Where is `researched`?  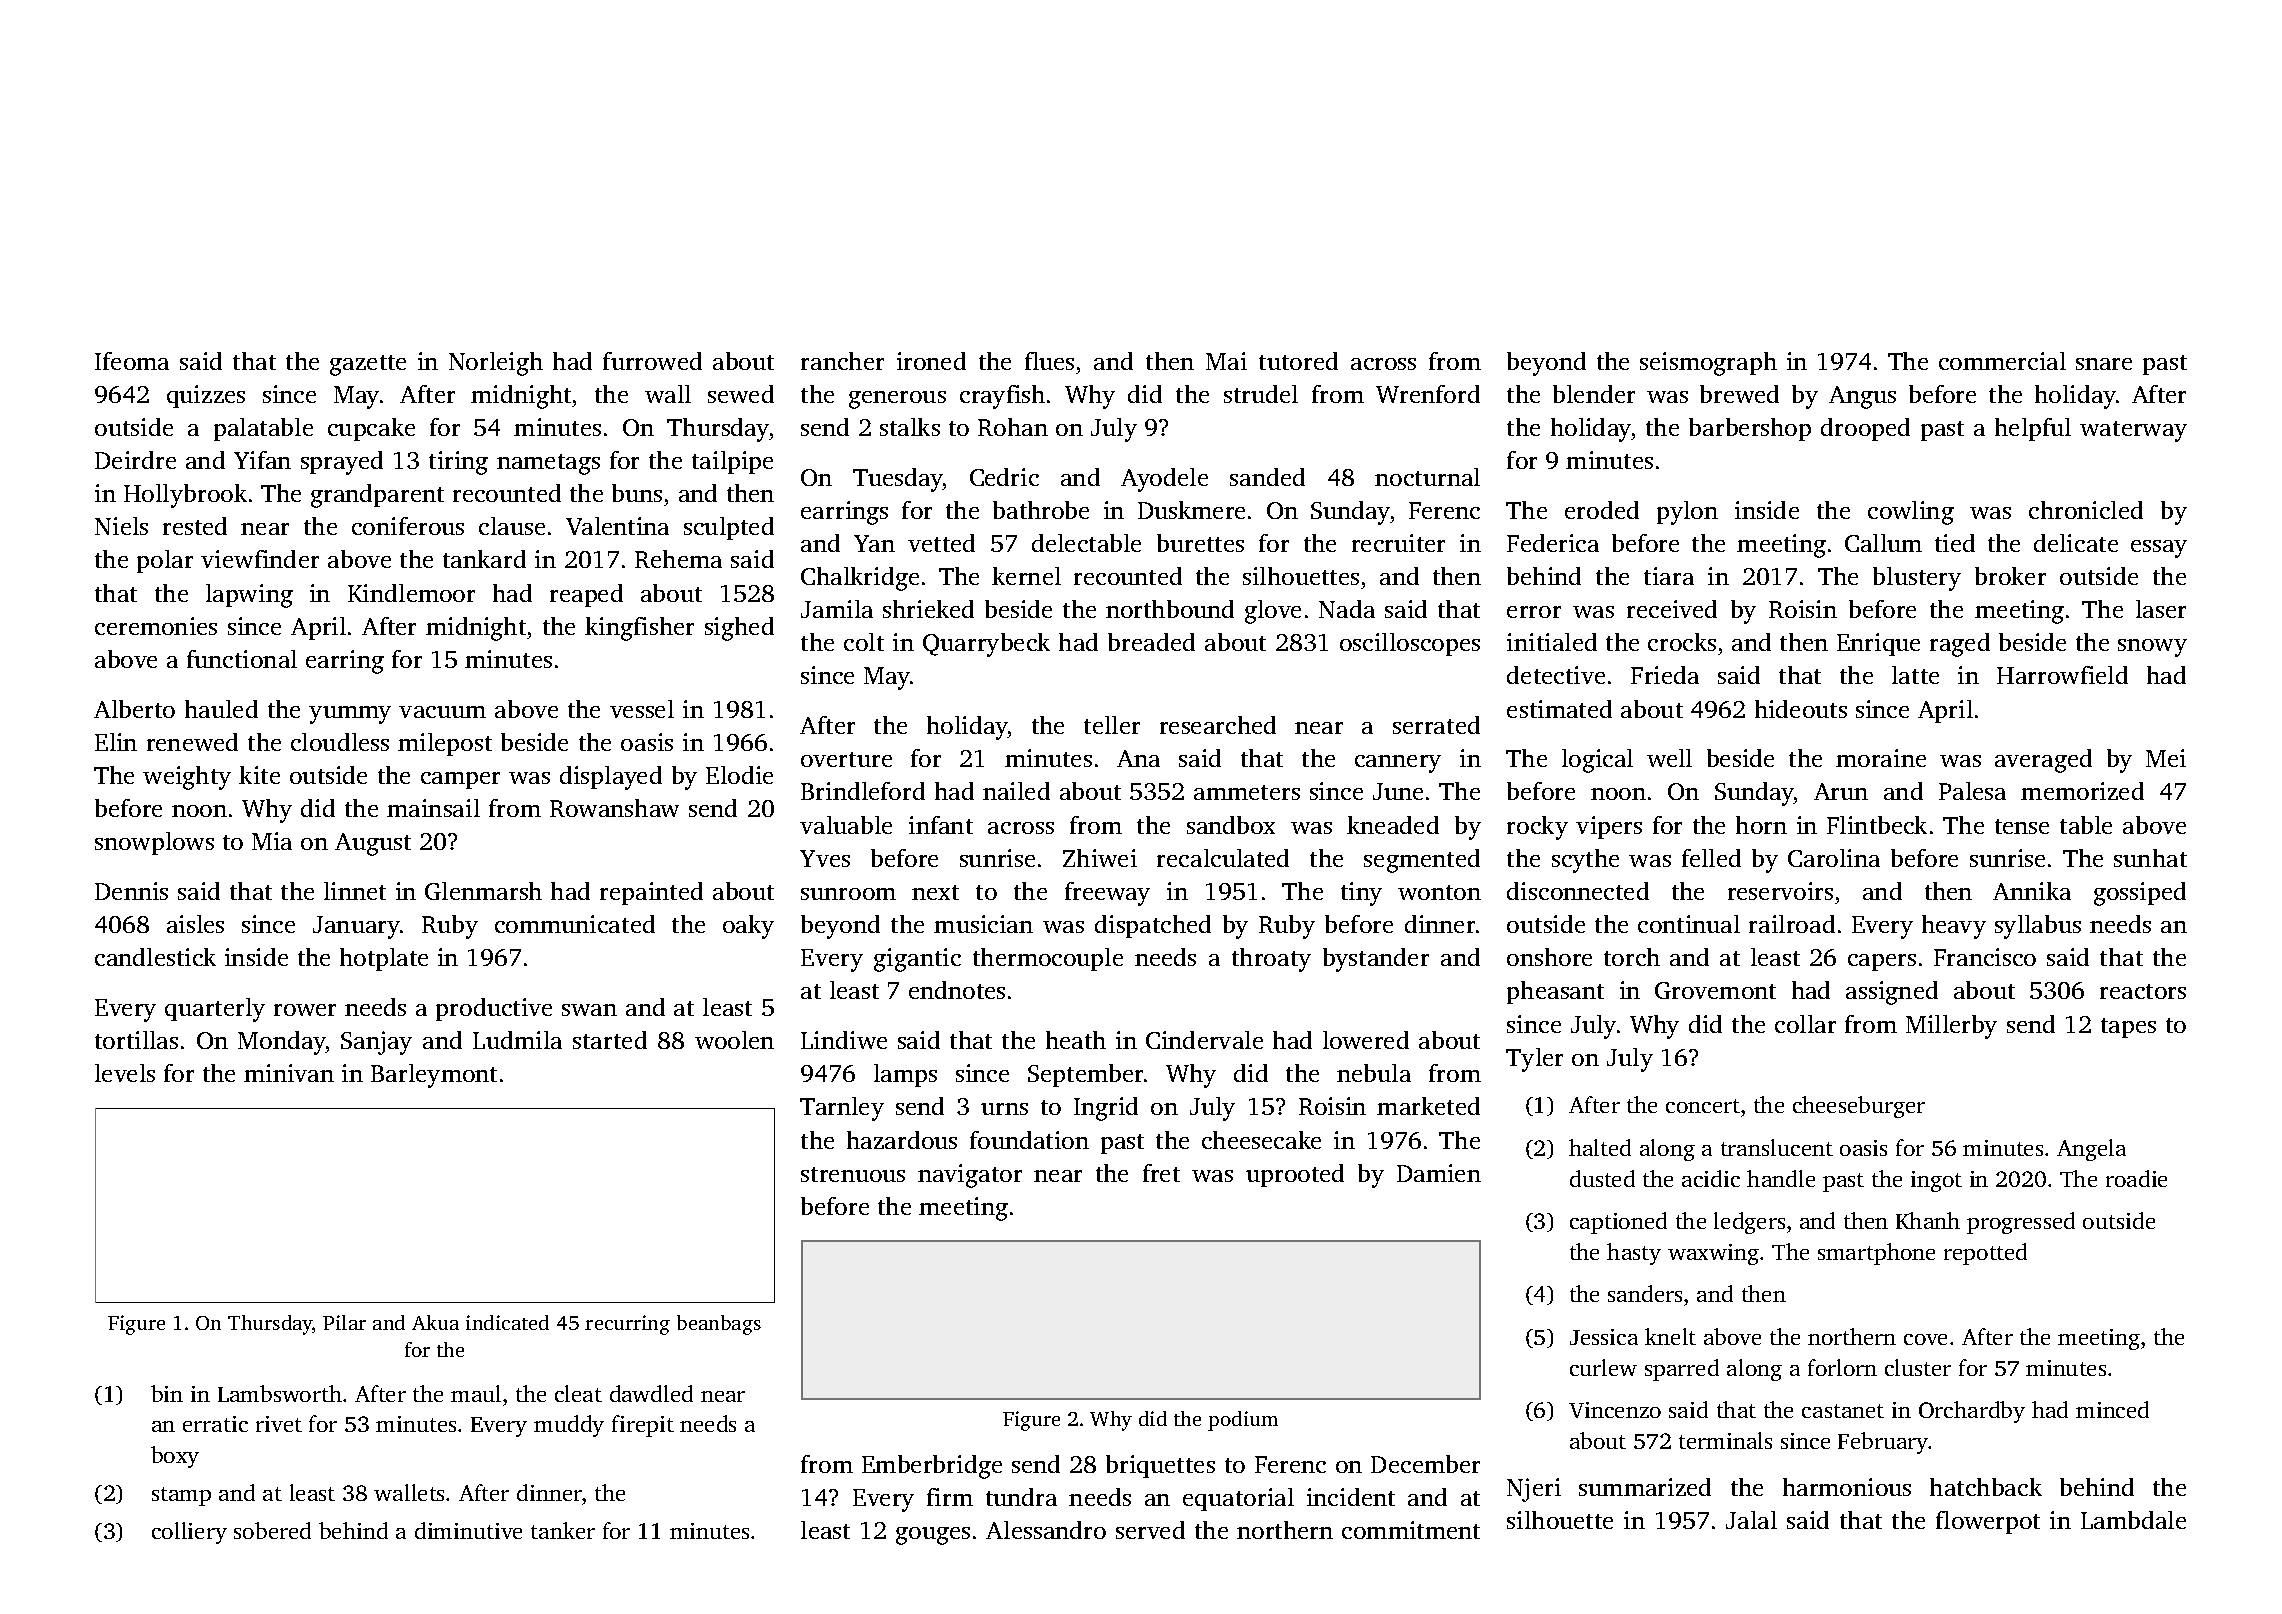 researched is located at coordinates (1218, 725).
